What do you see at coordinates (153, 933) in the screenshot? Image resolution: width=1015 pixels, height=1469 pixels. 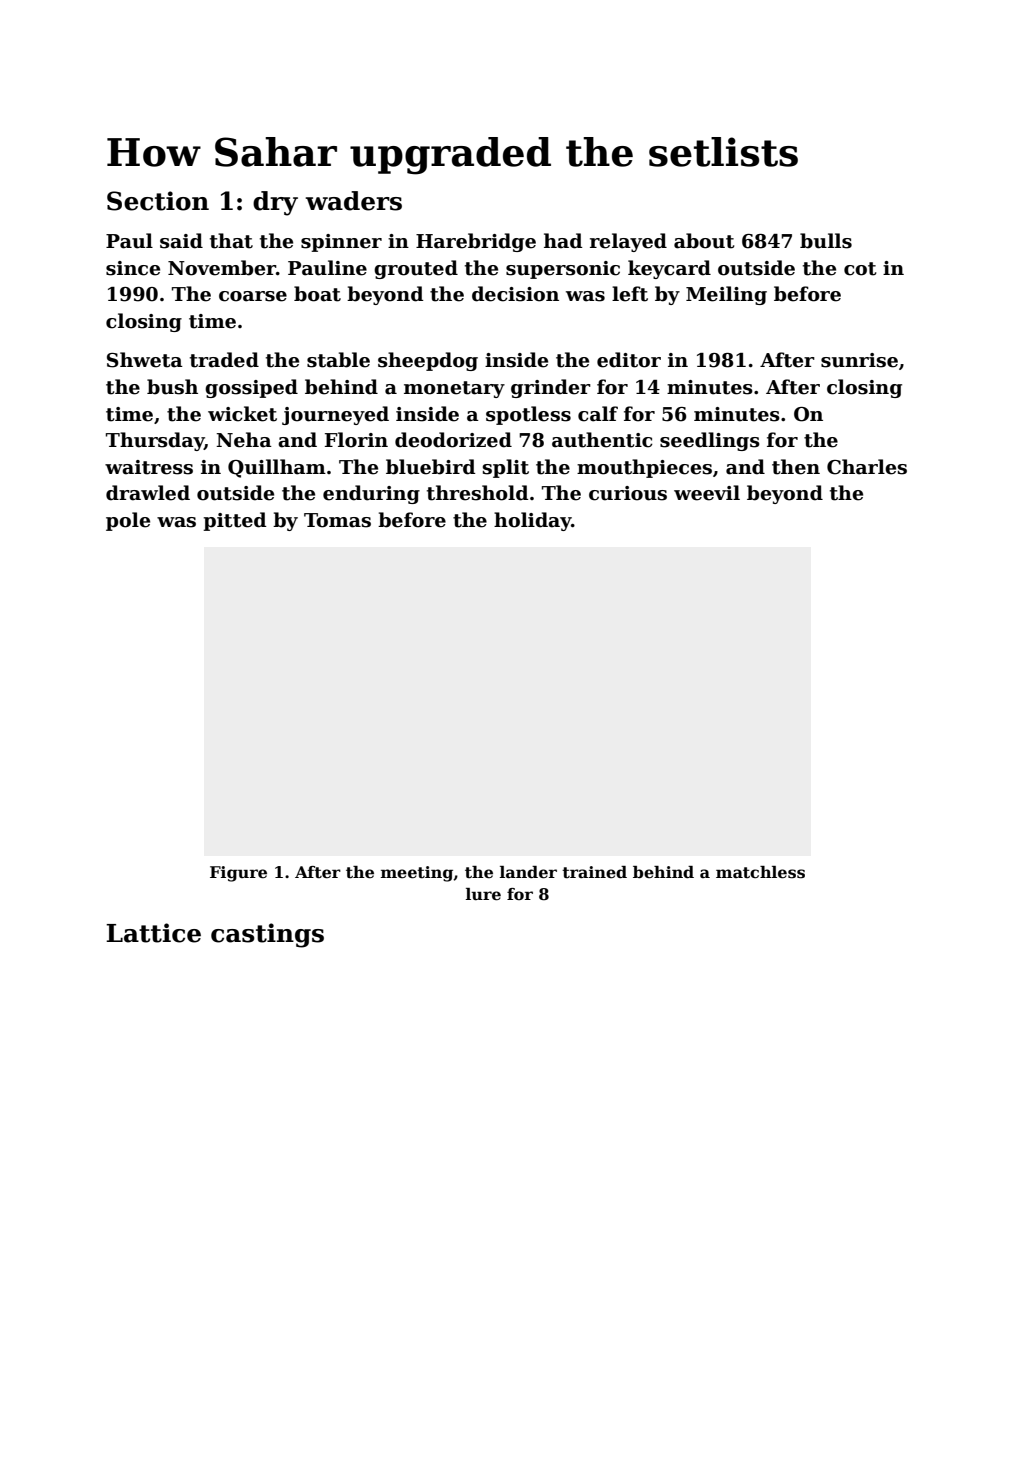 I see `Lattice` at bounding box center [153, 933].
